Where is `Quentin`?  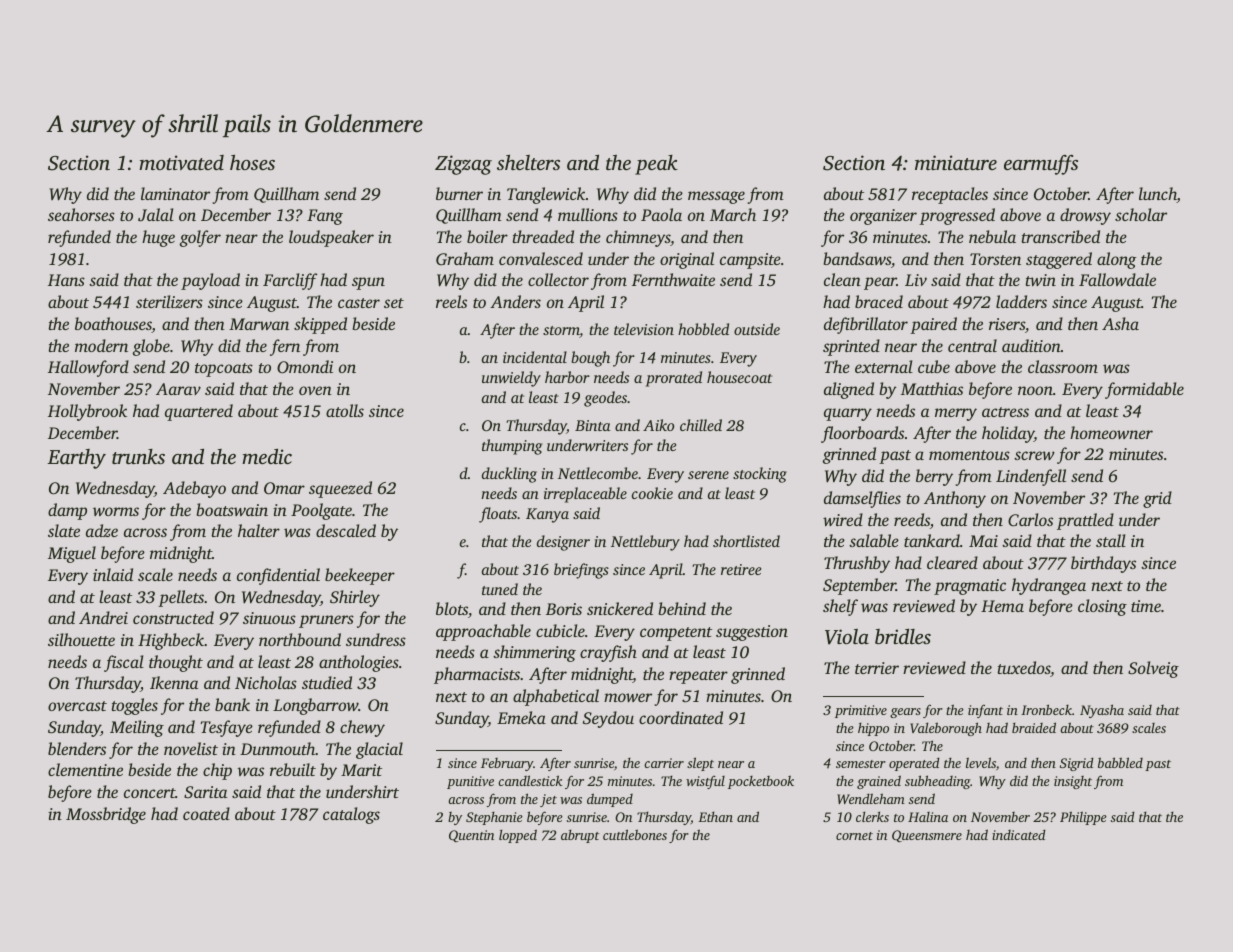
Quentin is located at coordinates (471, 836).
